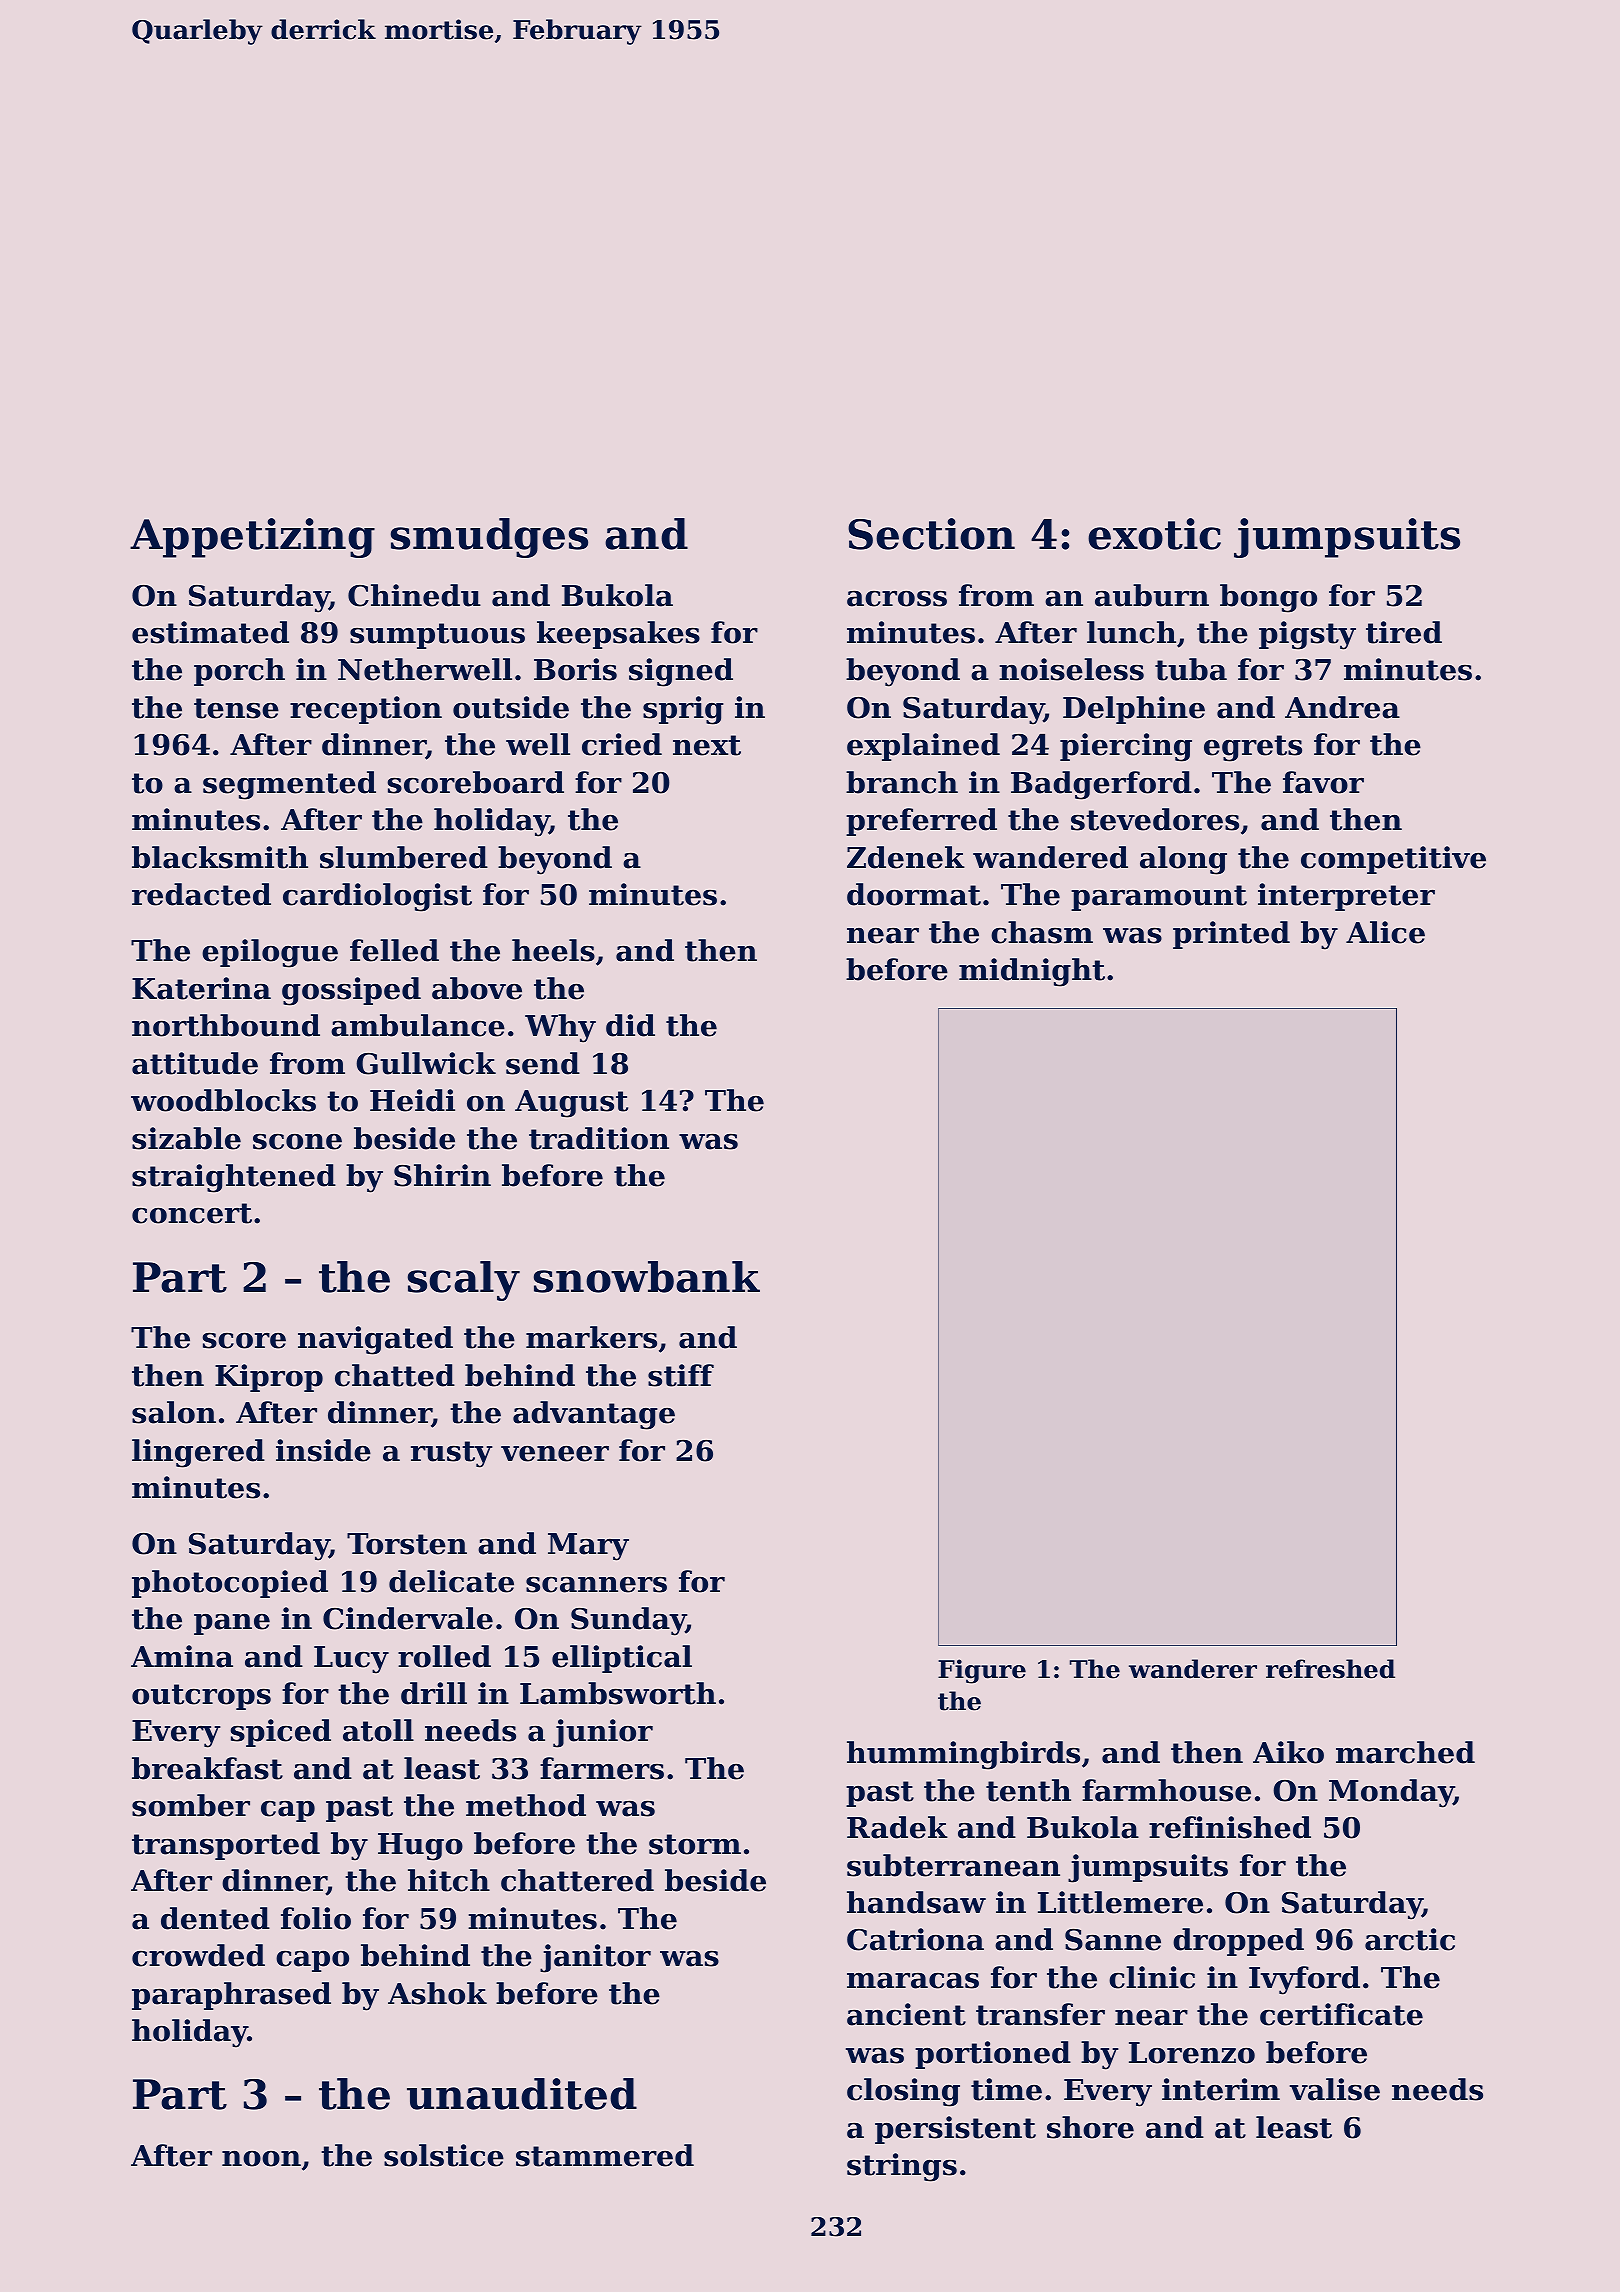 This page has width=1620, height=2292. What do you see at coordinates (230, 1584) in the page?
I see `photocopied` at bounding box center [230, 1584].
